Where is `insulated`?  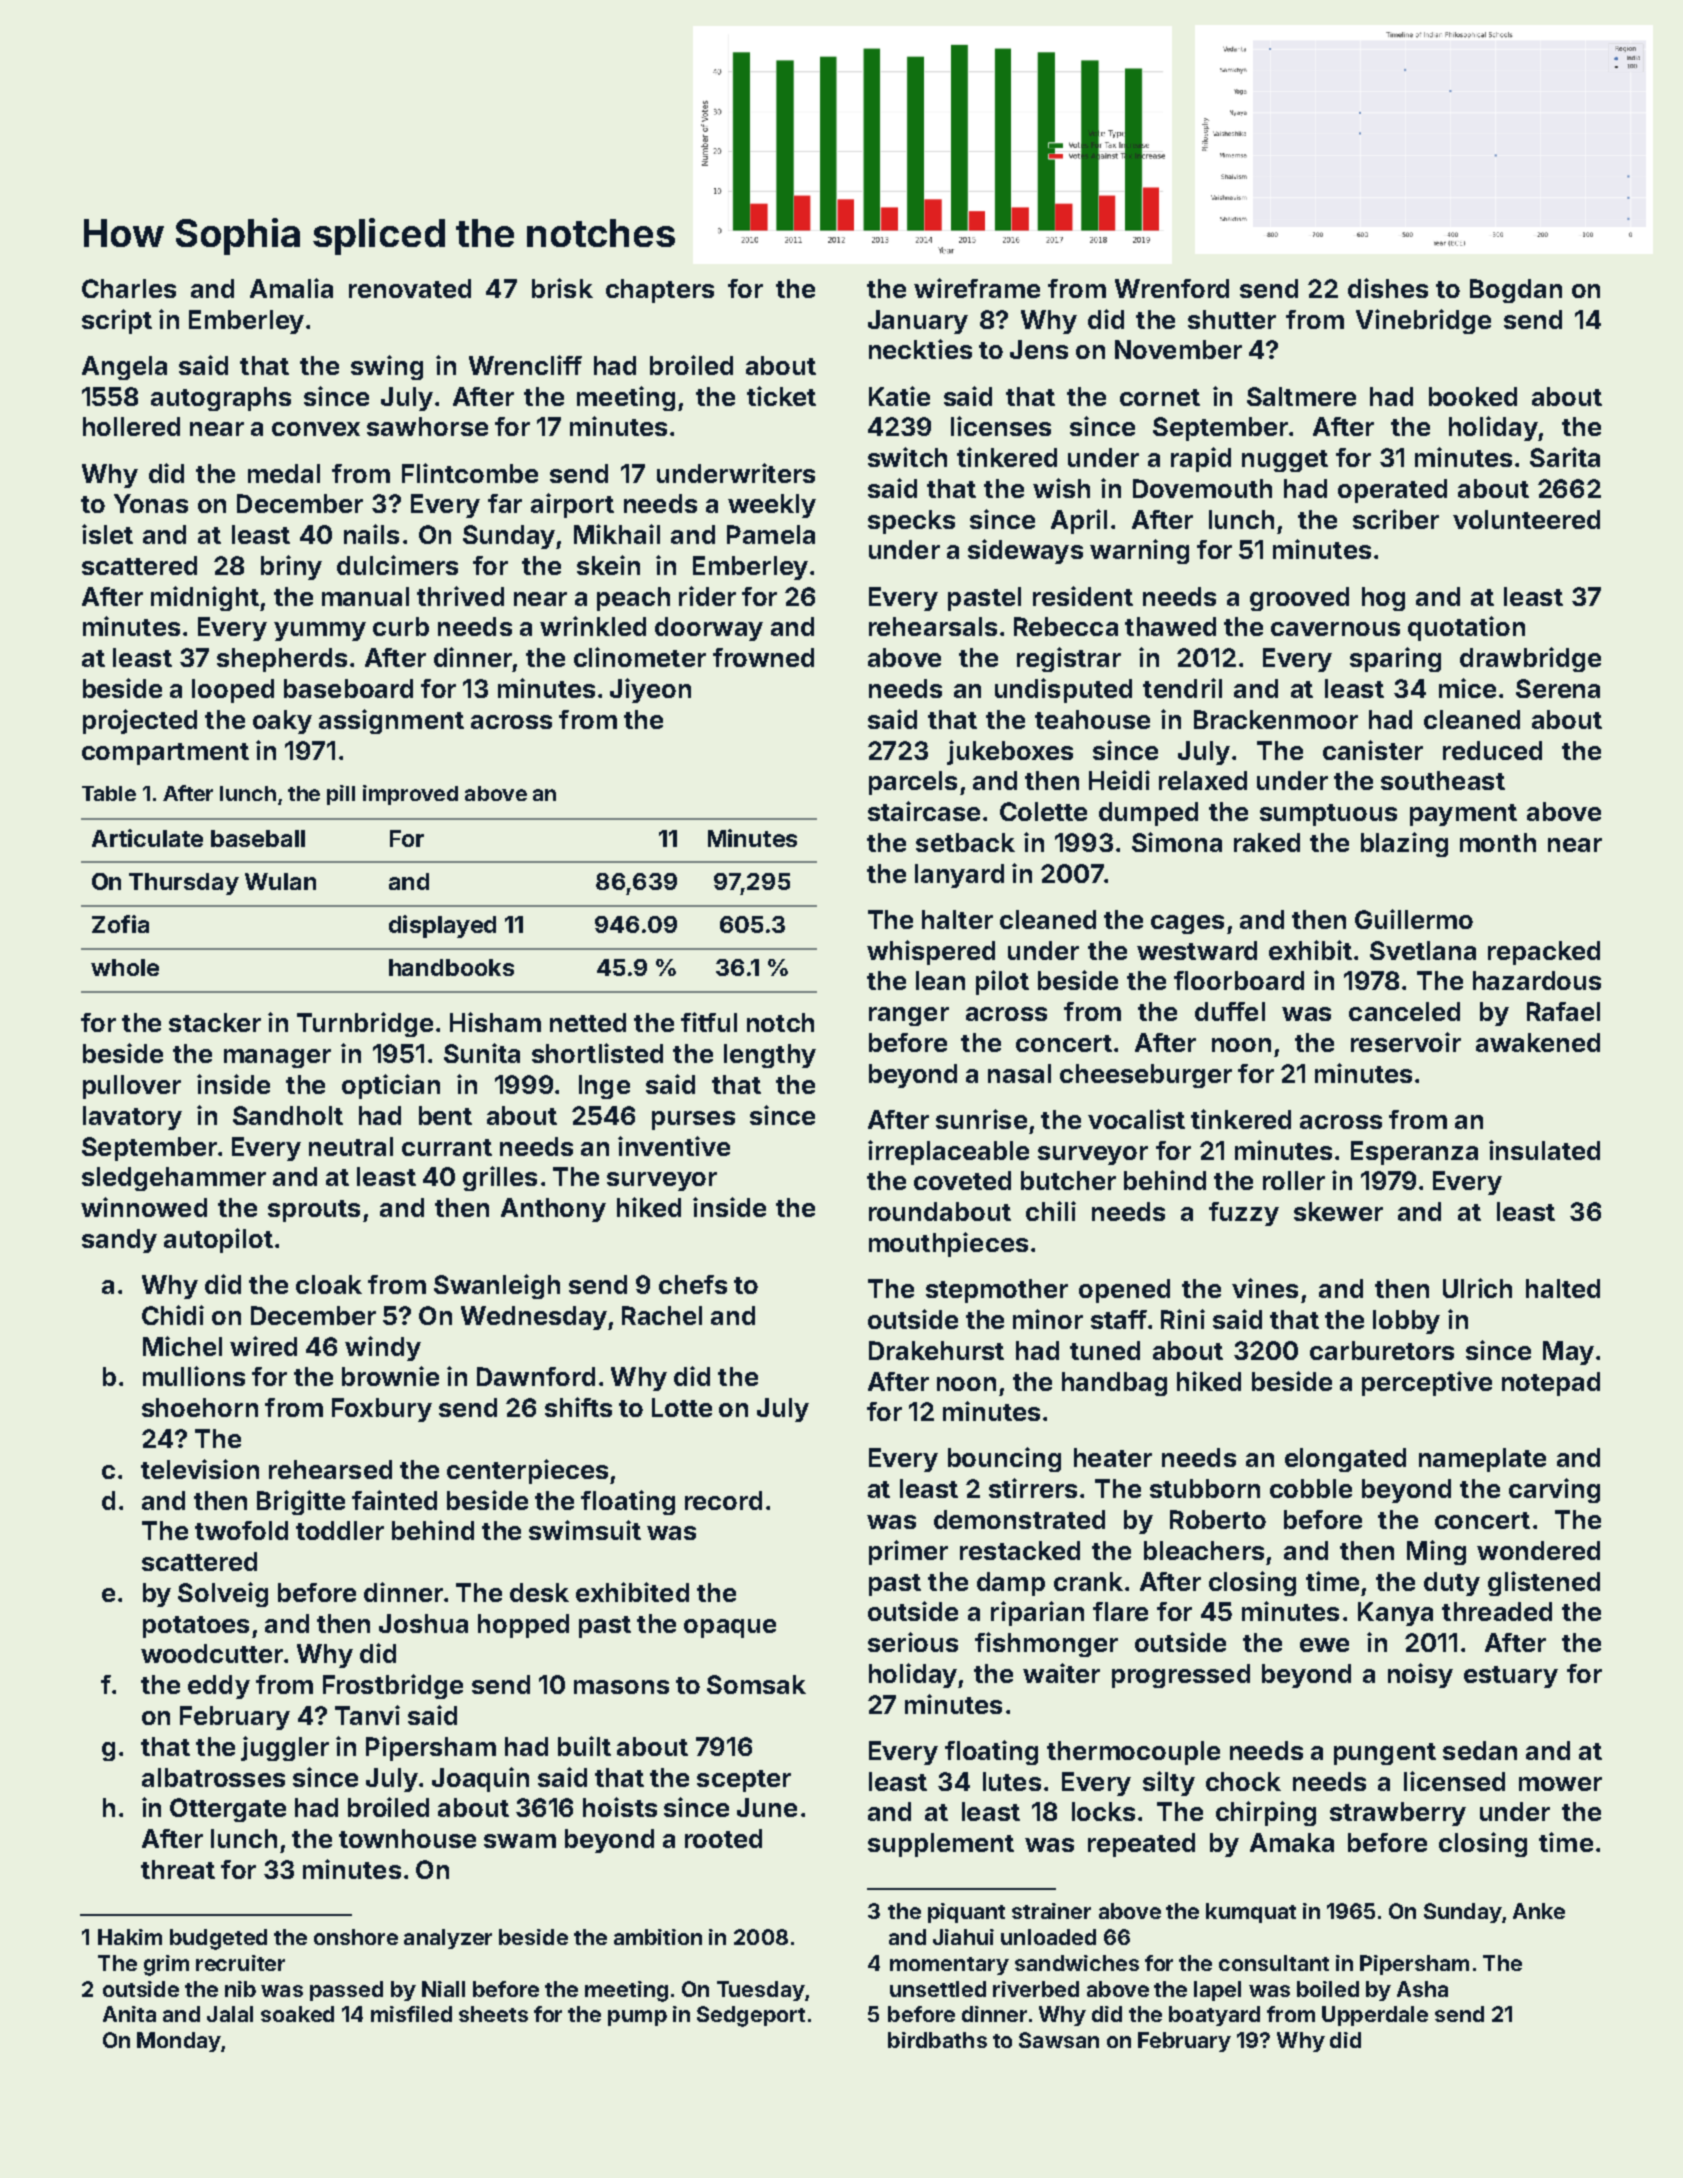
insulated is located at coordinates (1544, 1150).
